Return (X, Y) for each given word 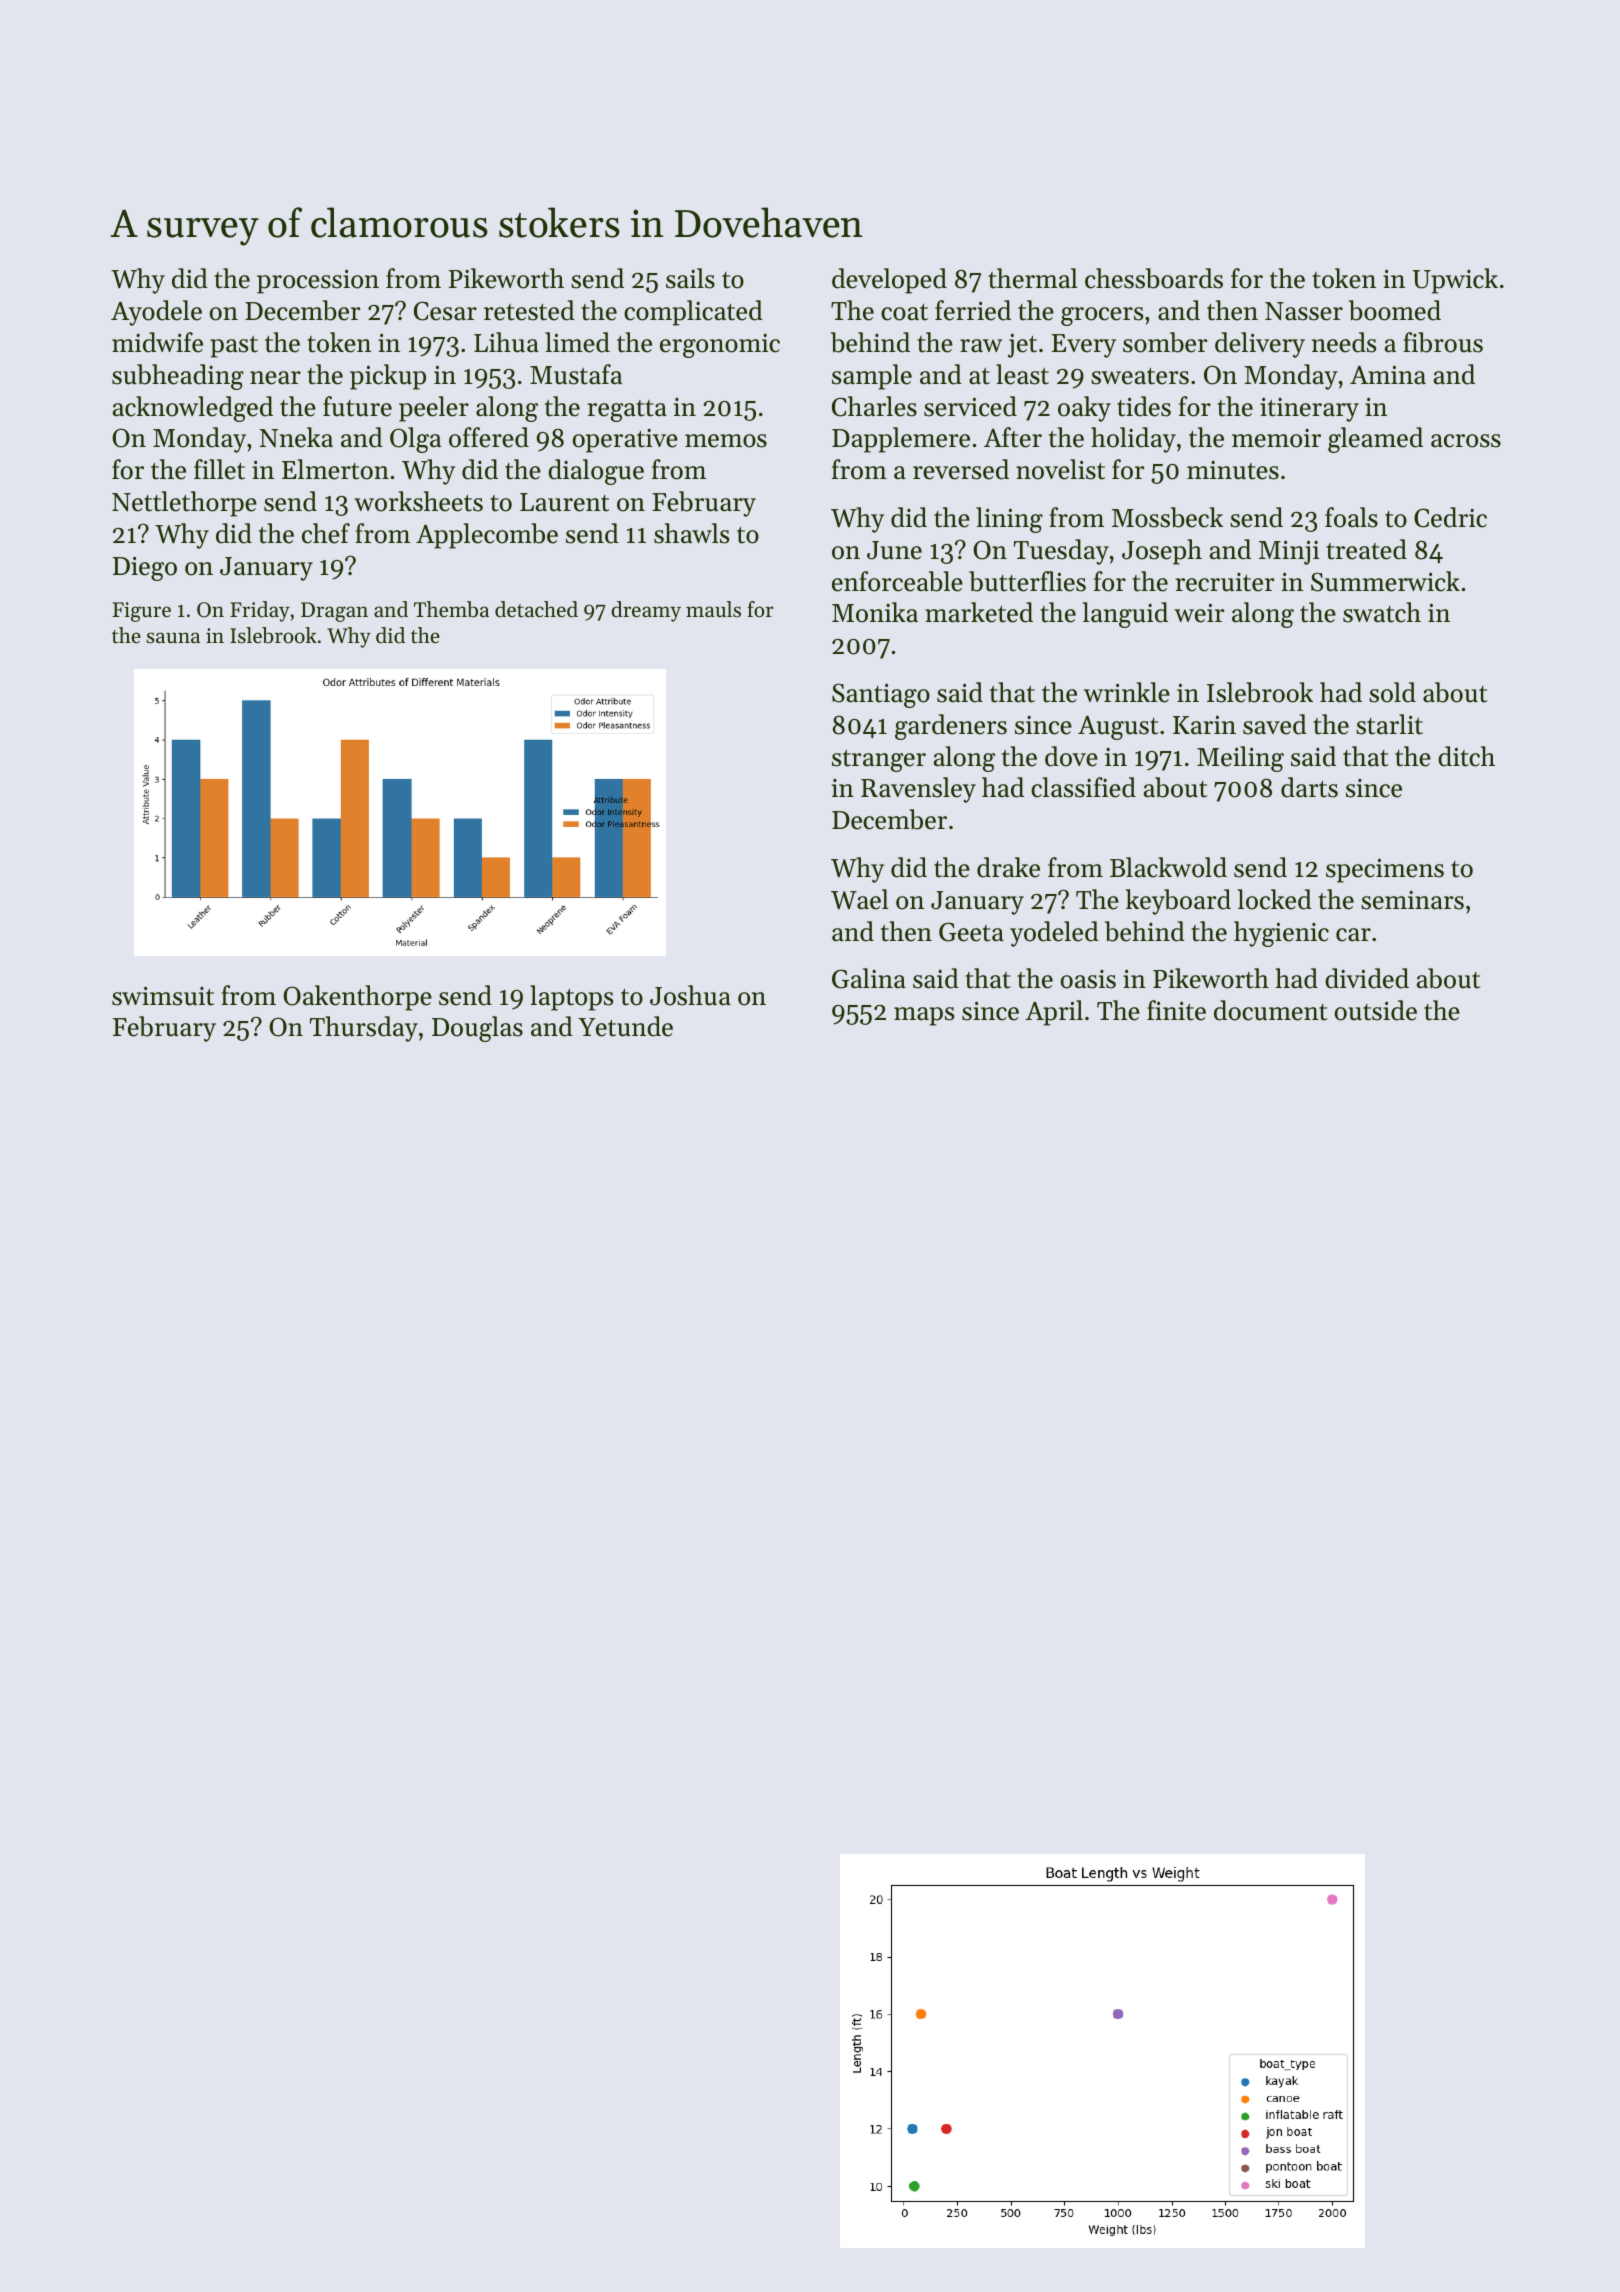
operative (625, 441)
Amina (1388, 374)
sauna (173, 638)
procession (318, 281)
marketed (979, 612)
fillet (219, 469)
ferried (973, 310)
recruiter (1225, 582)
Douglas (477, 1029)
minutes (1233, 470)
